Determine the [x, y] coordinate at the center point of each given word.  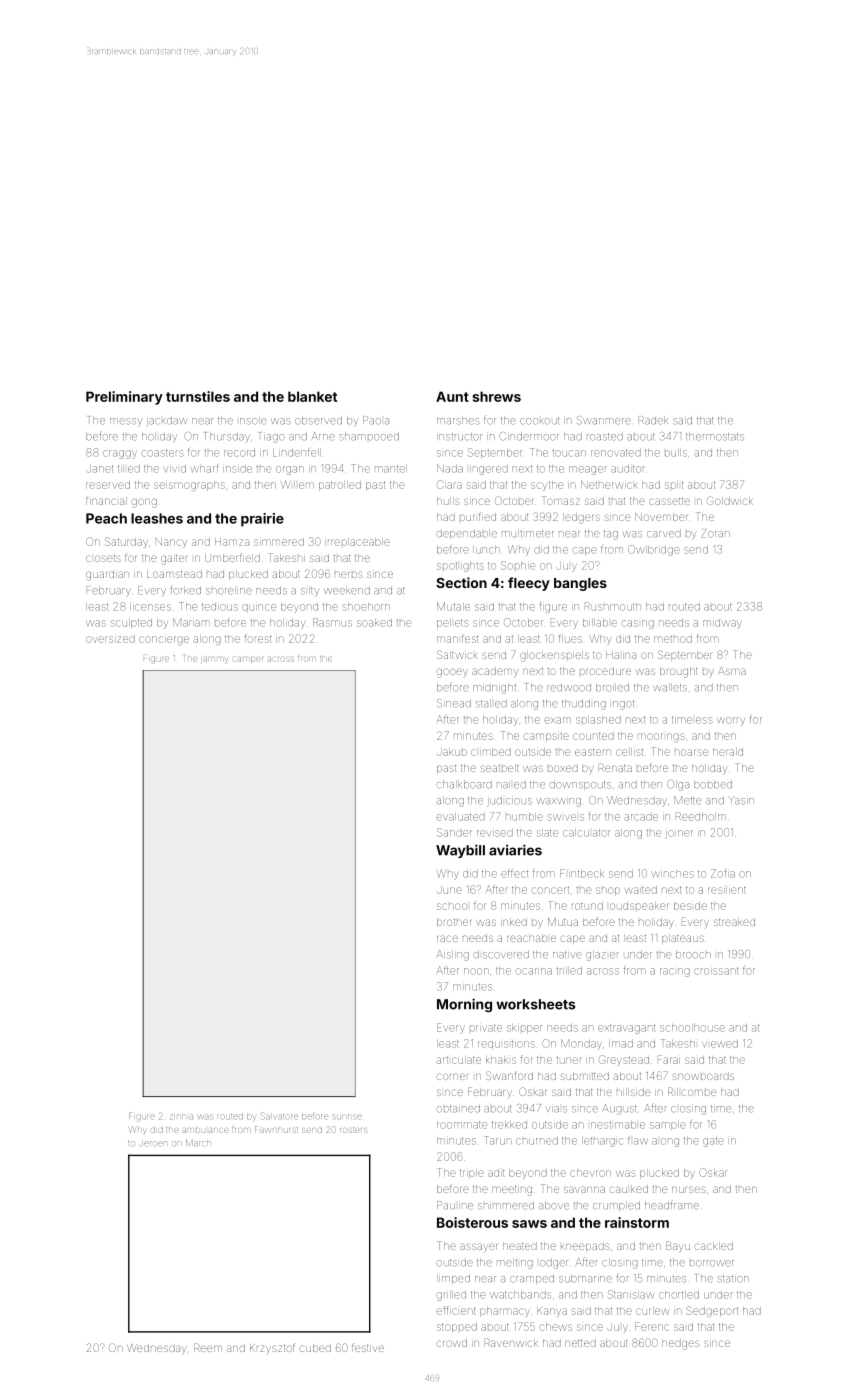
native [567, 955]
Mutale [453, 606]
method [673, 639]
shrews [496, 396]
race [447, 938]
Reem [208, 1347]
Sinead [454, 703]
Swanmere [604, 420]
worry [731, 721]
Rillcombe [692, 1091]
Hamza [232, 542]
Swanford [509, 1075]
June [449, 890]
